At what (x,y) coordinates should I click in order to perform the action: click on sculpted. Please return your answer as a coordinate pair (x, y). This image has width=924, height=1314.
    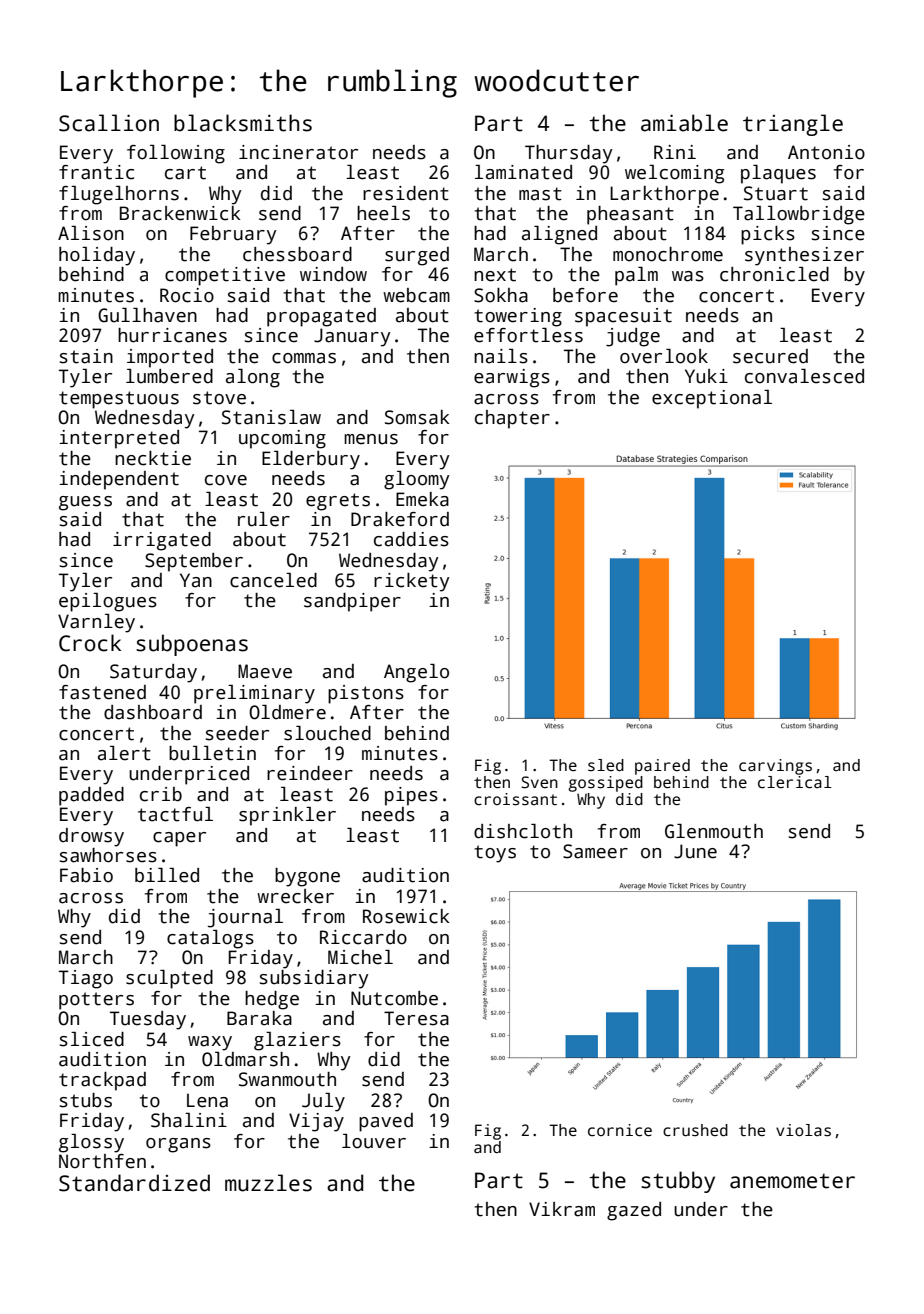
    Looking at the image, I should click on (169, 979).
